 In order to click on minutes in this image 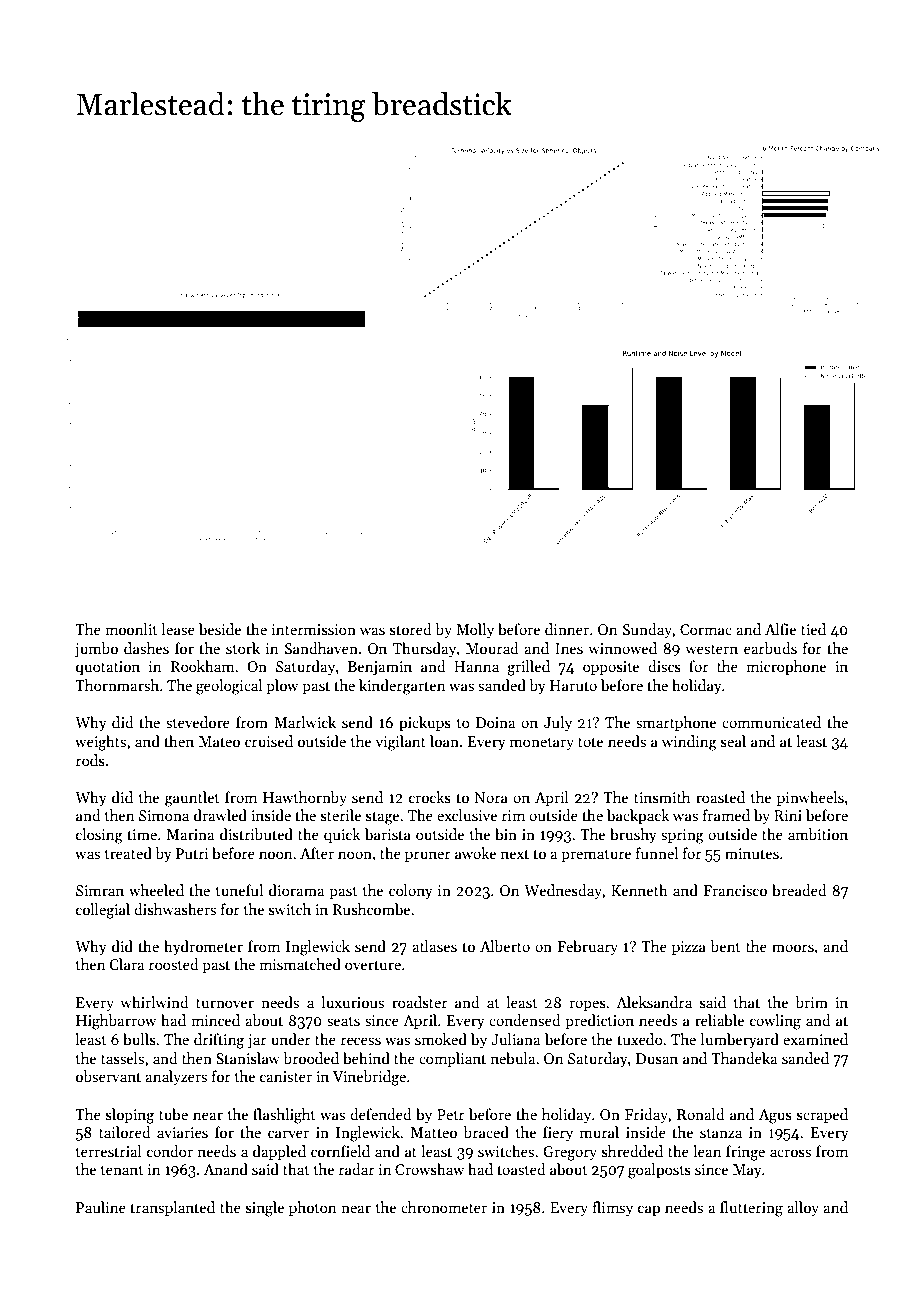, I will do `click(752, 853)`.
